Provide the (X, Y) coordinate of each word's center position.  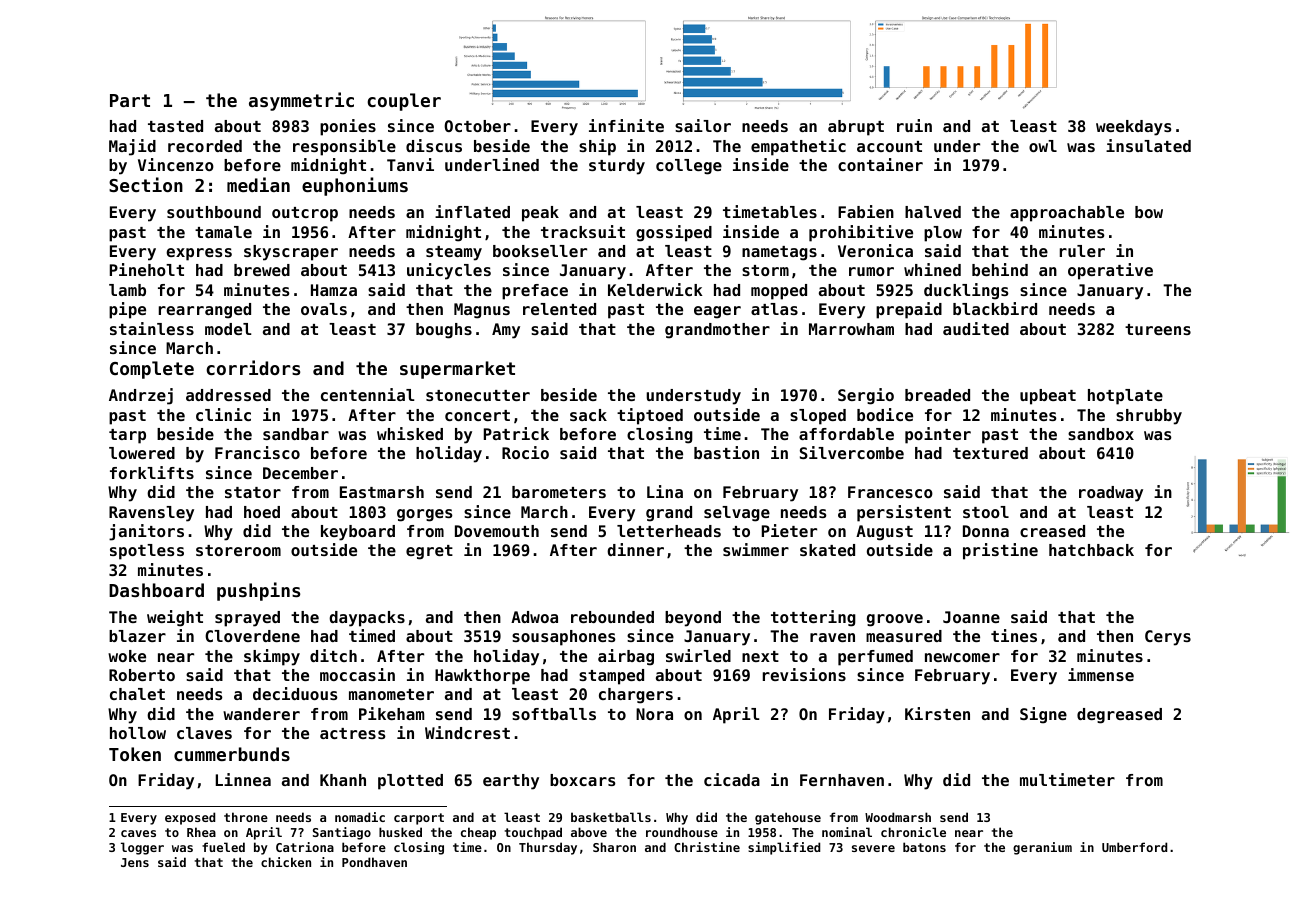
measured (904, 636)
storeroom (238, 550)
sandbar (296, 434)
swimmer (756, 549)
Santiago (342, 833)
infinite (626, 125)
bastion (726, 452)
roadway (1111, 494)
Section (146, 184)
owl (1043, 146)
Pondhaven (374, 862)
